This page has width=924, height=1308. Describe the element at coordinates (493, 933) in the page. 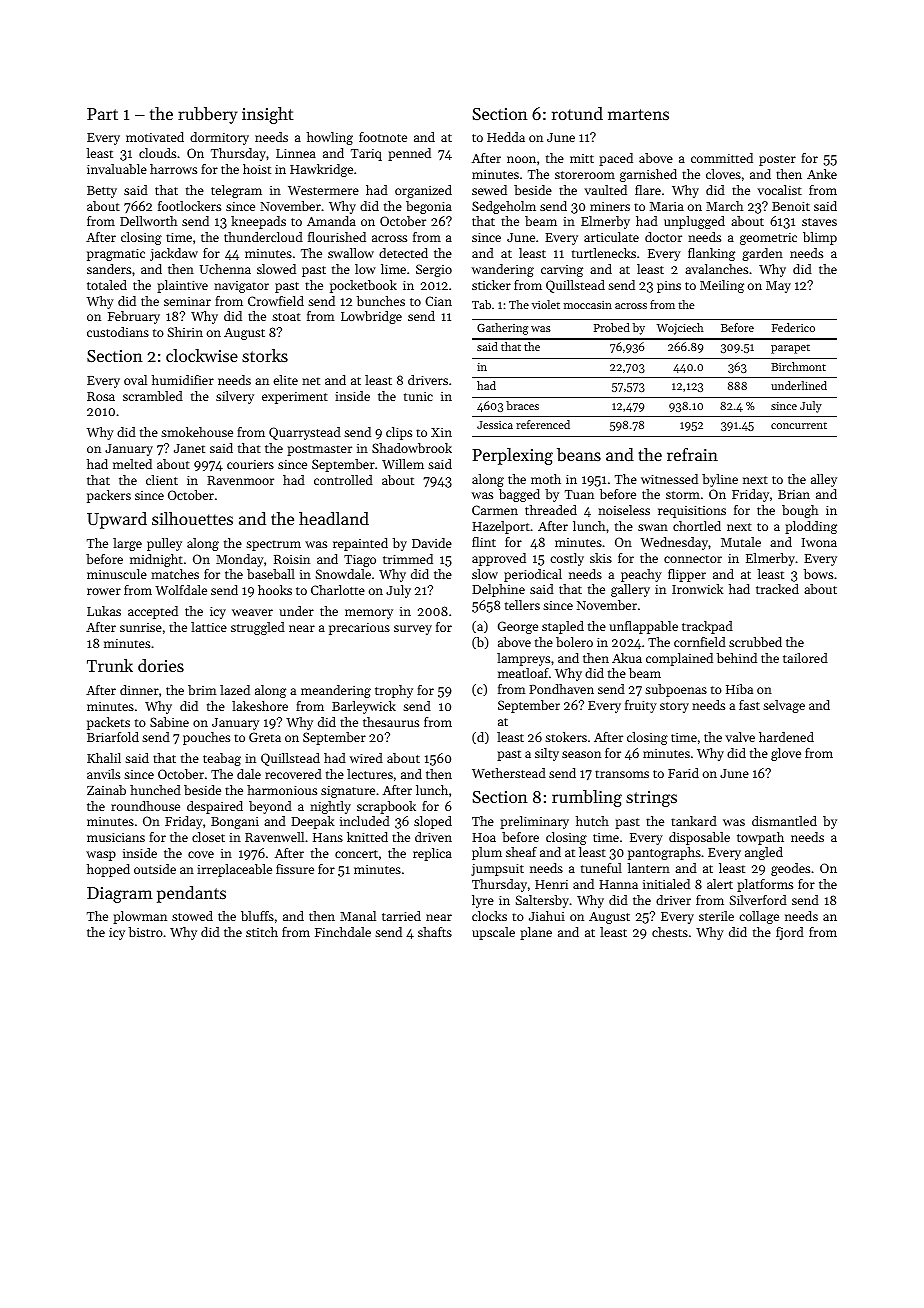

I see `upscale` at that location.
